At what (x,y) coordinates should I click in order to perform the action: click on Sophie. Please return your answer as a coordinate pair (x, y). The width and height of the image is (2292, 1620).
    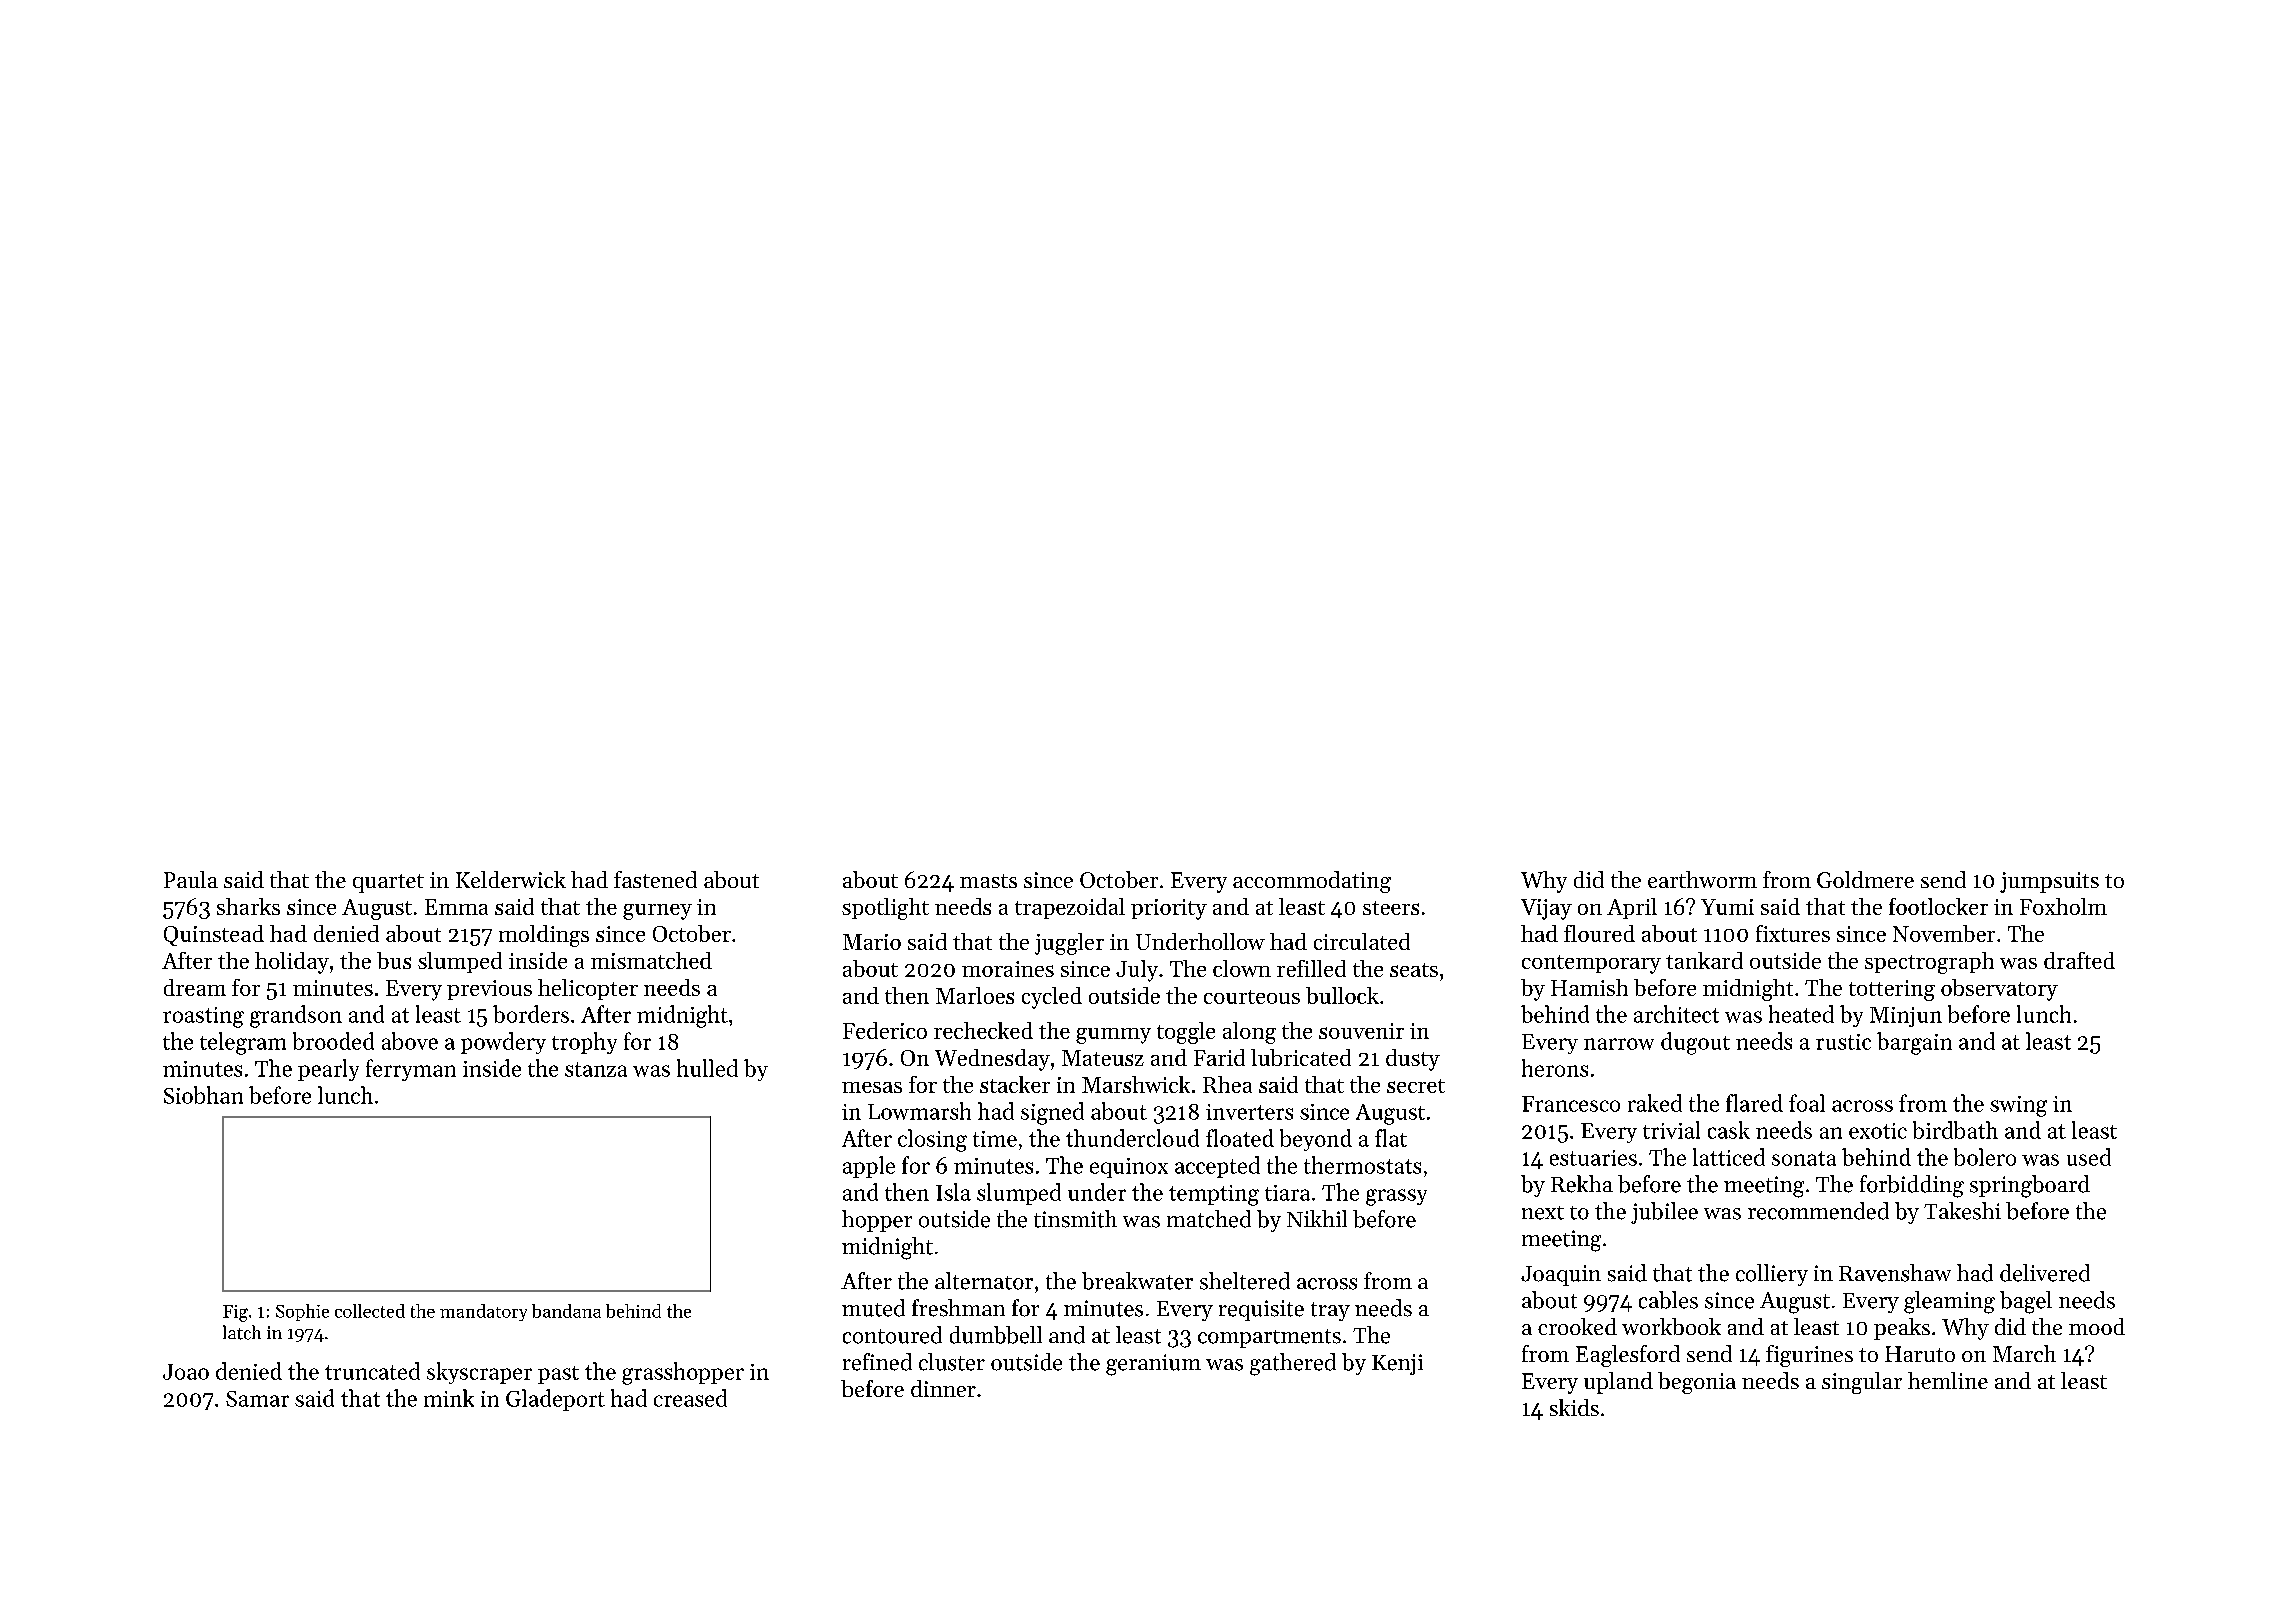
    Looking at the image, I should click on (302, 1312).
